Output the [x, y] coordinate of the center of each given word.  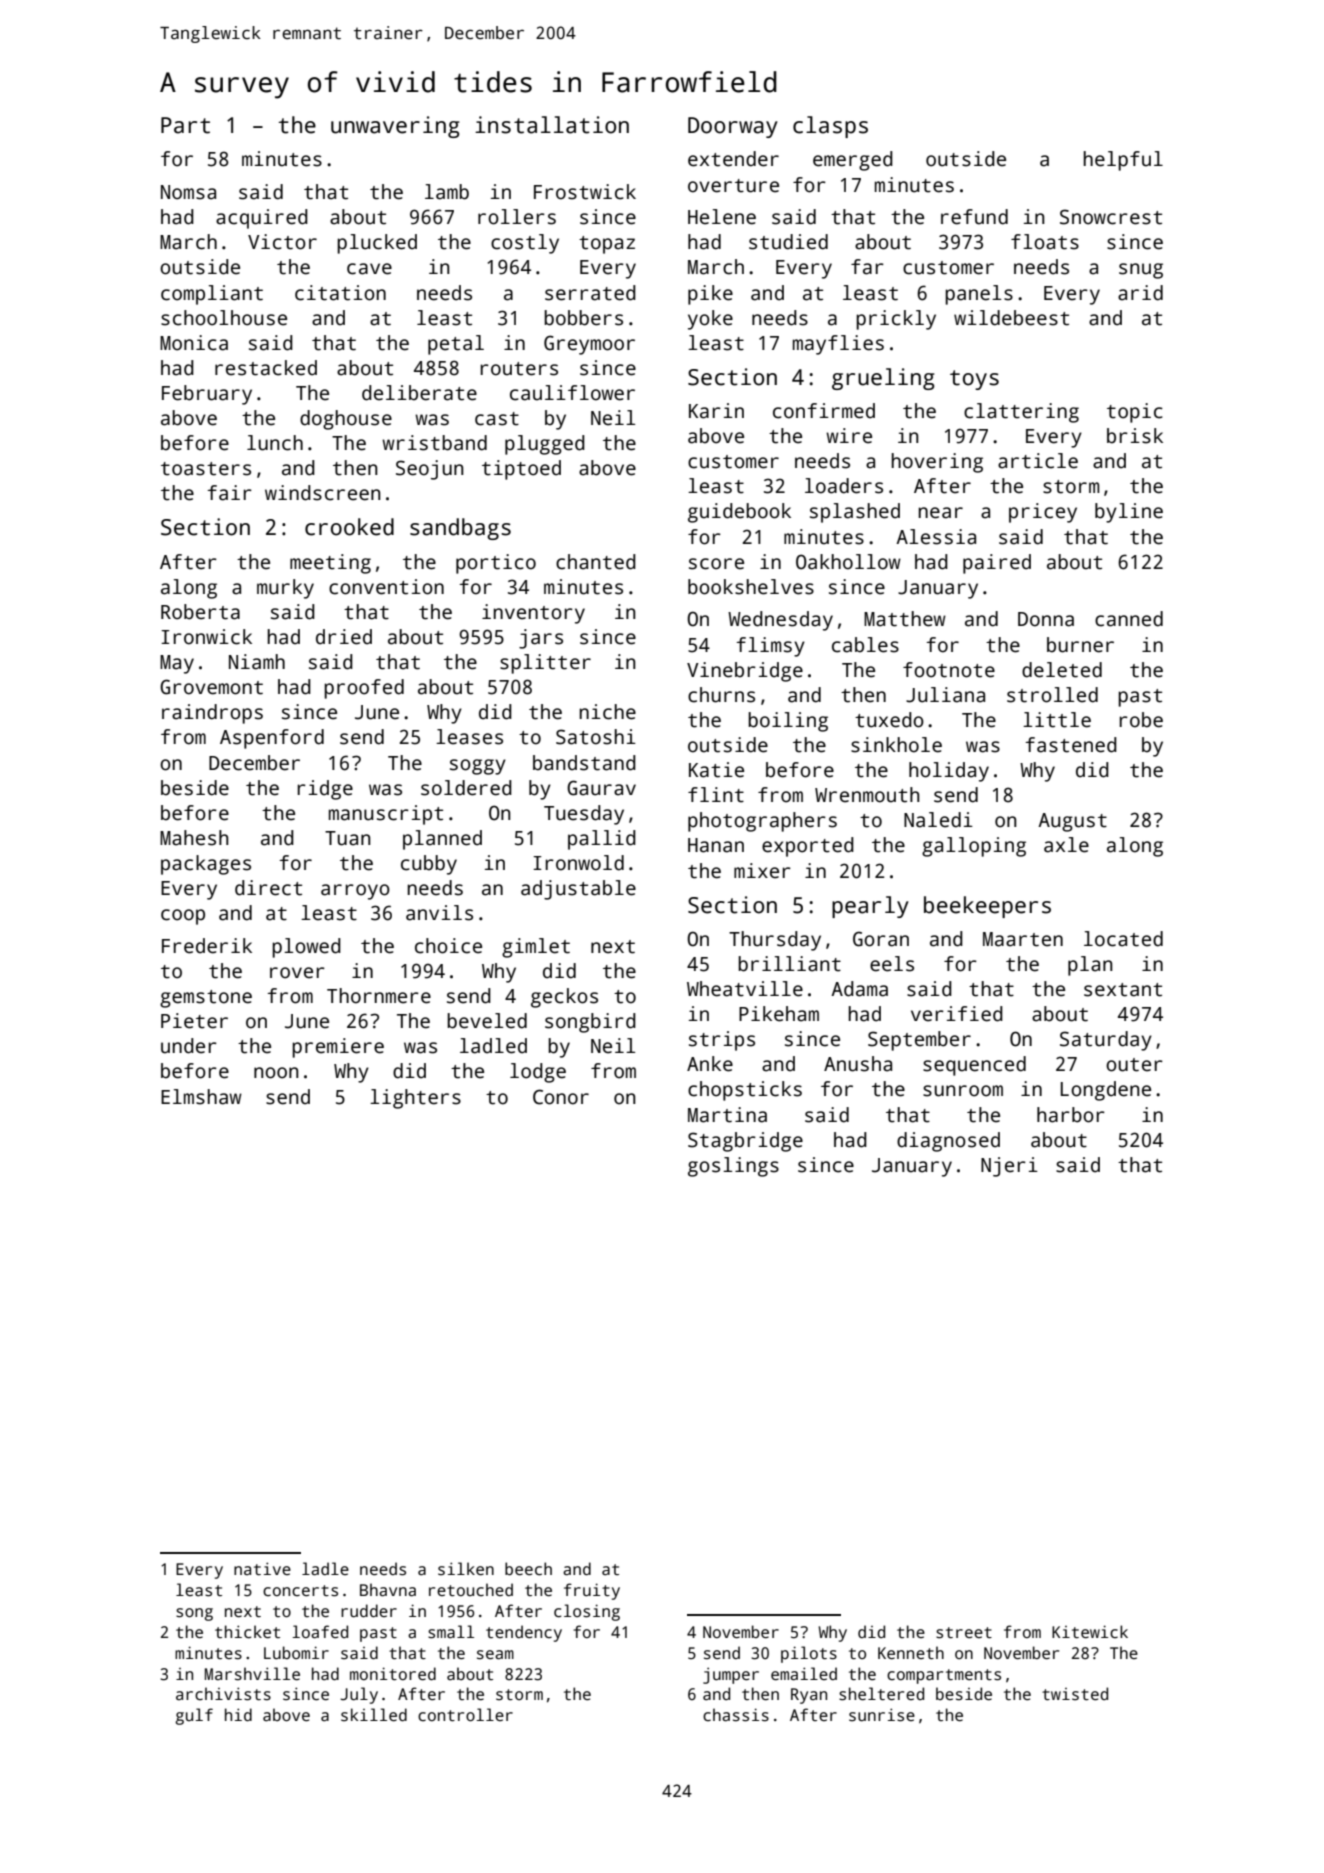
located [1123, 939]
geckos [564, 998]
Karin [716, 411]
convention [386, 587]
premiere [338, 1048]
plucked [377, 244]
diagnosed [948, 1142]
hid [238, 1714]
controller [465, 1714]
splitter [545, 664]
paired [997, 564]
